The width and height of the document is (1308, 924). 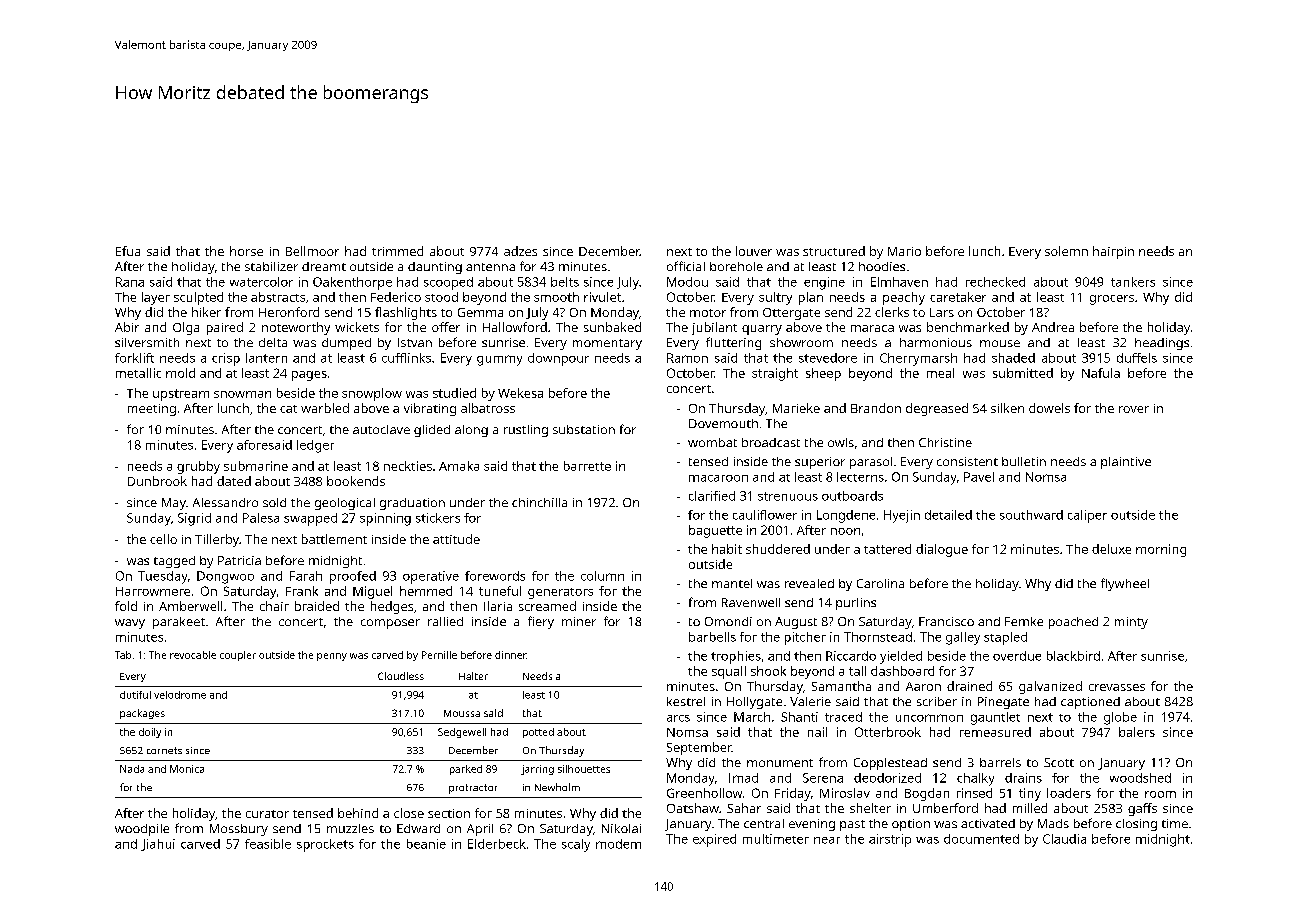 I want to click on Harrowmere, so click(x=153, y=591).
